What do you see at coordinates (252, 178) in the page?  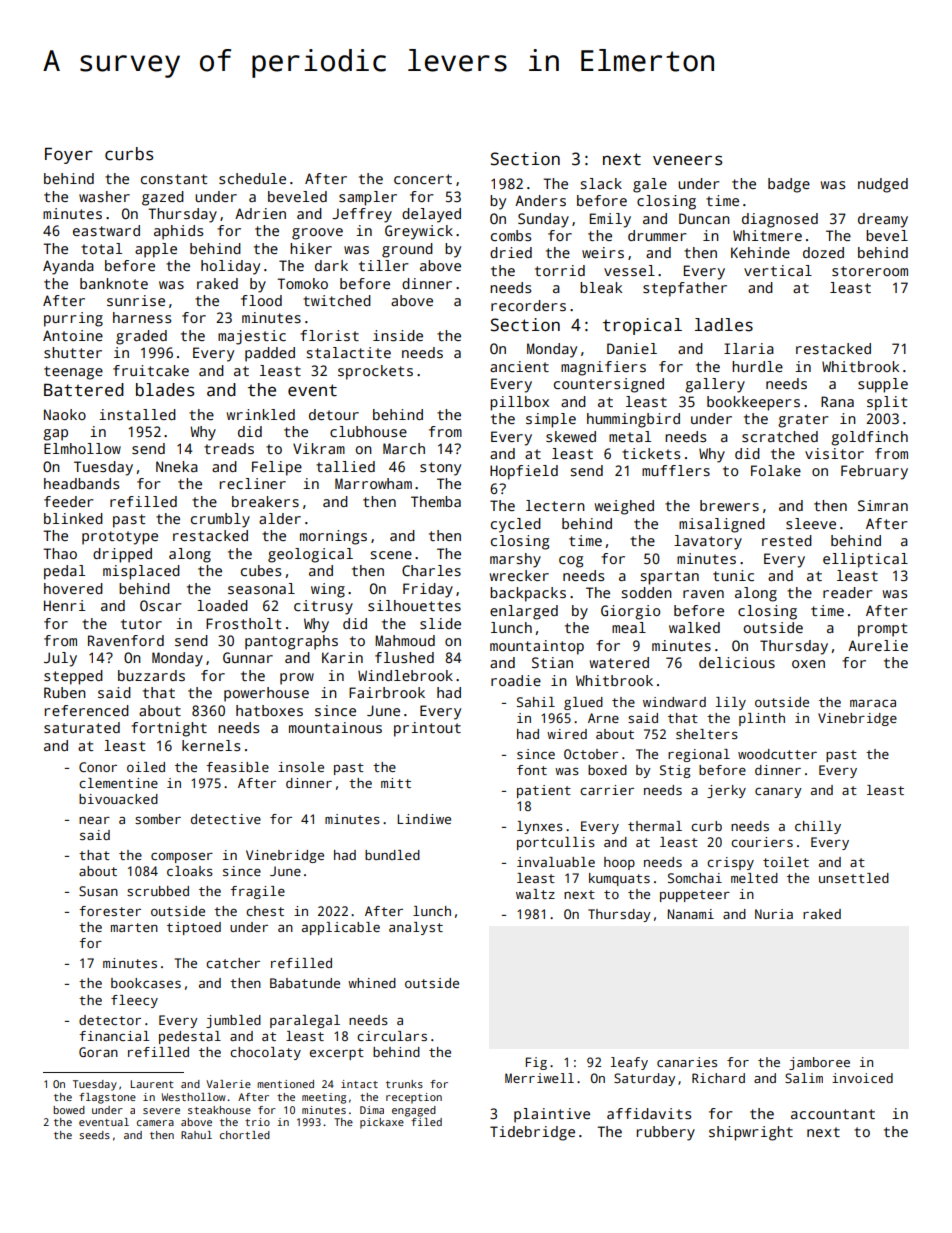 I see `schedule` at bounding box center [252, 178].
